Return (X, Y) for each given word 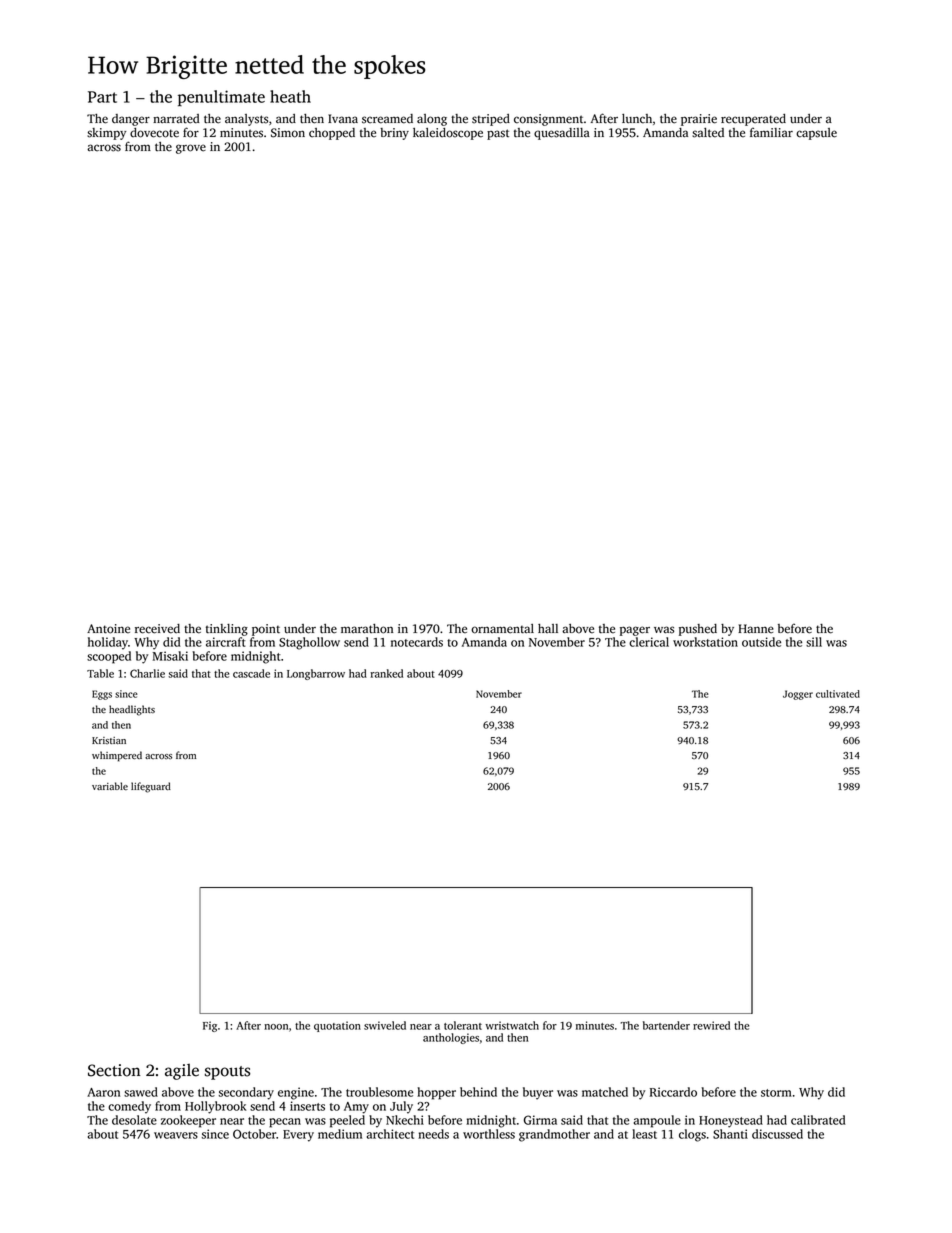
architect (390, 1134)
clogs (692, 1135)
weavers (176, 1135)
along (432, 120)
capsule (816, 134)
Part (102, 97)
